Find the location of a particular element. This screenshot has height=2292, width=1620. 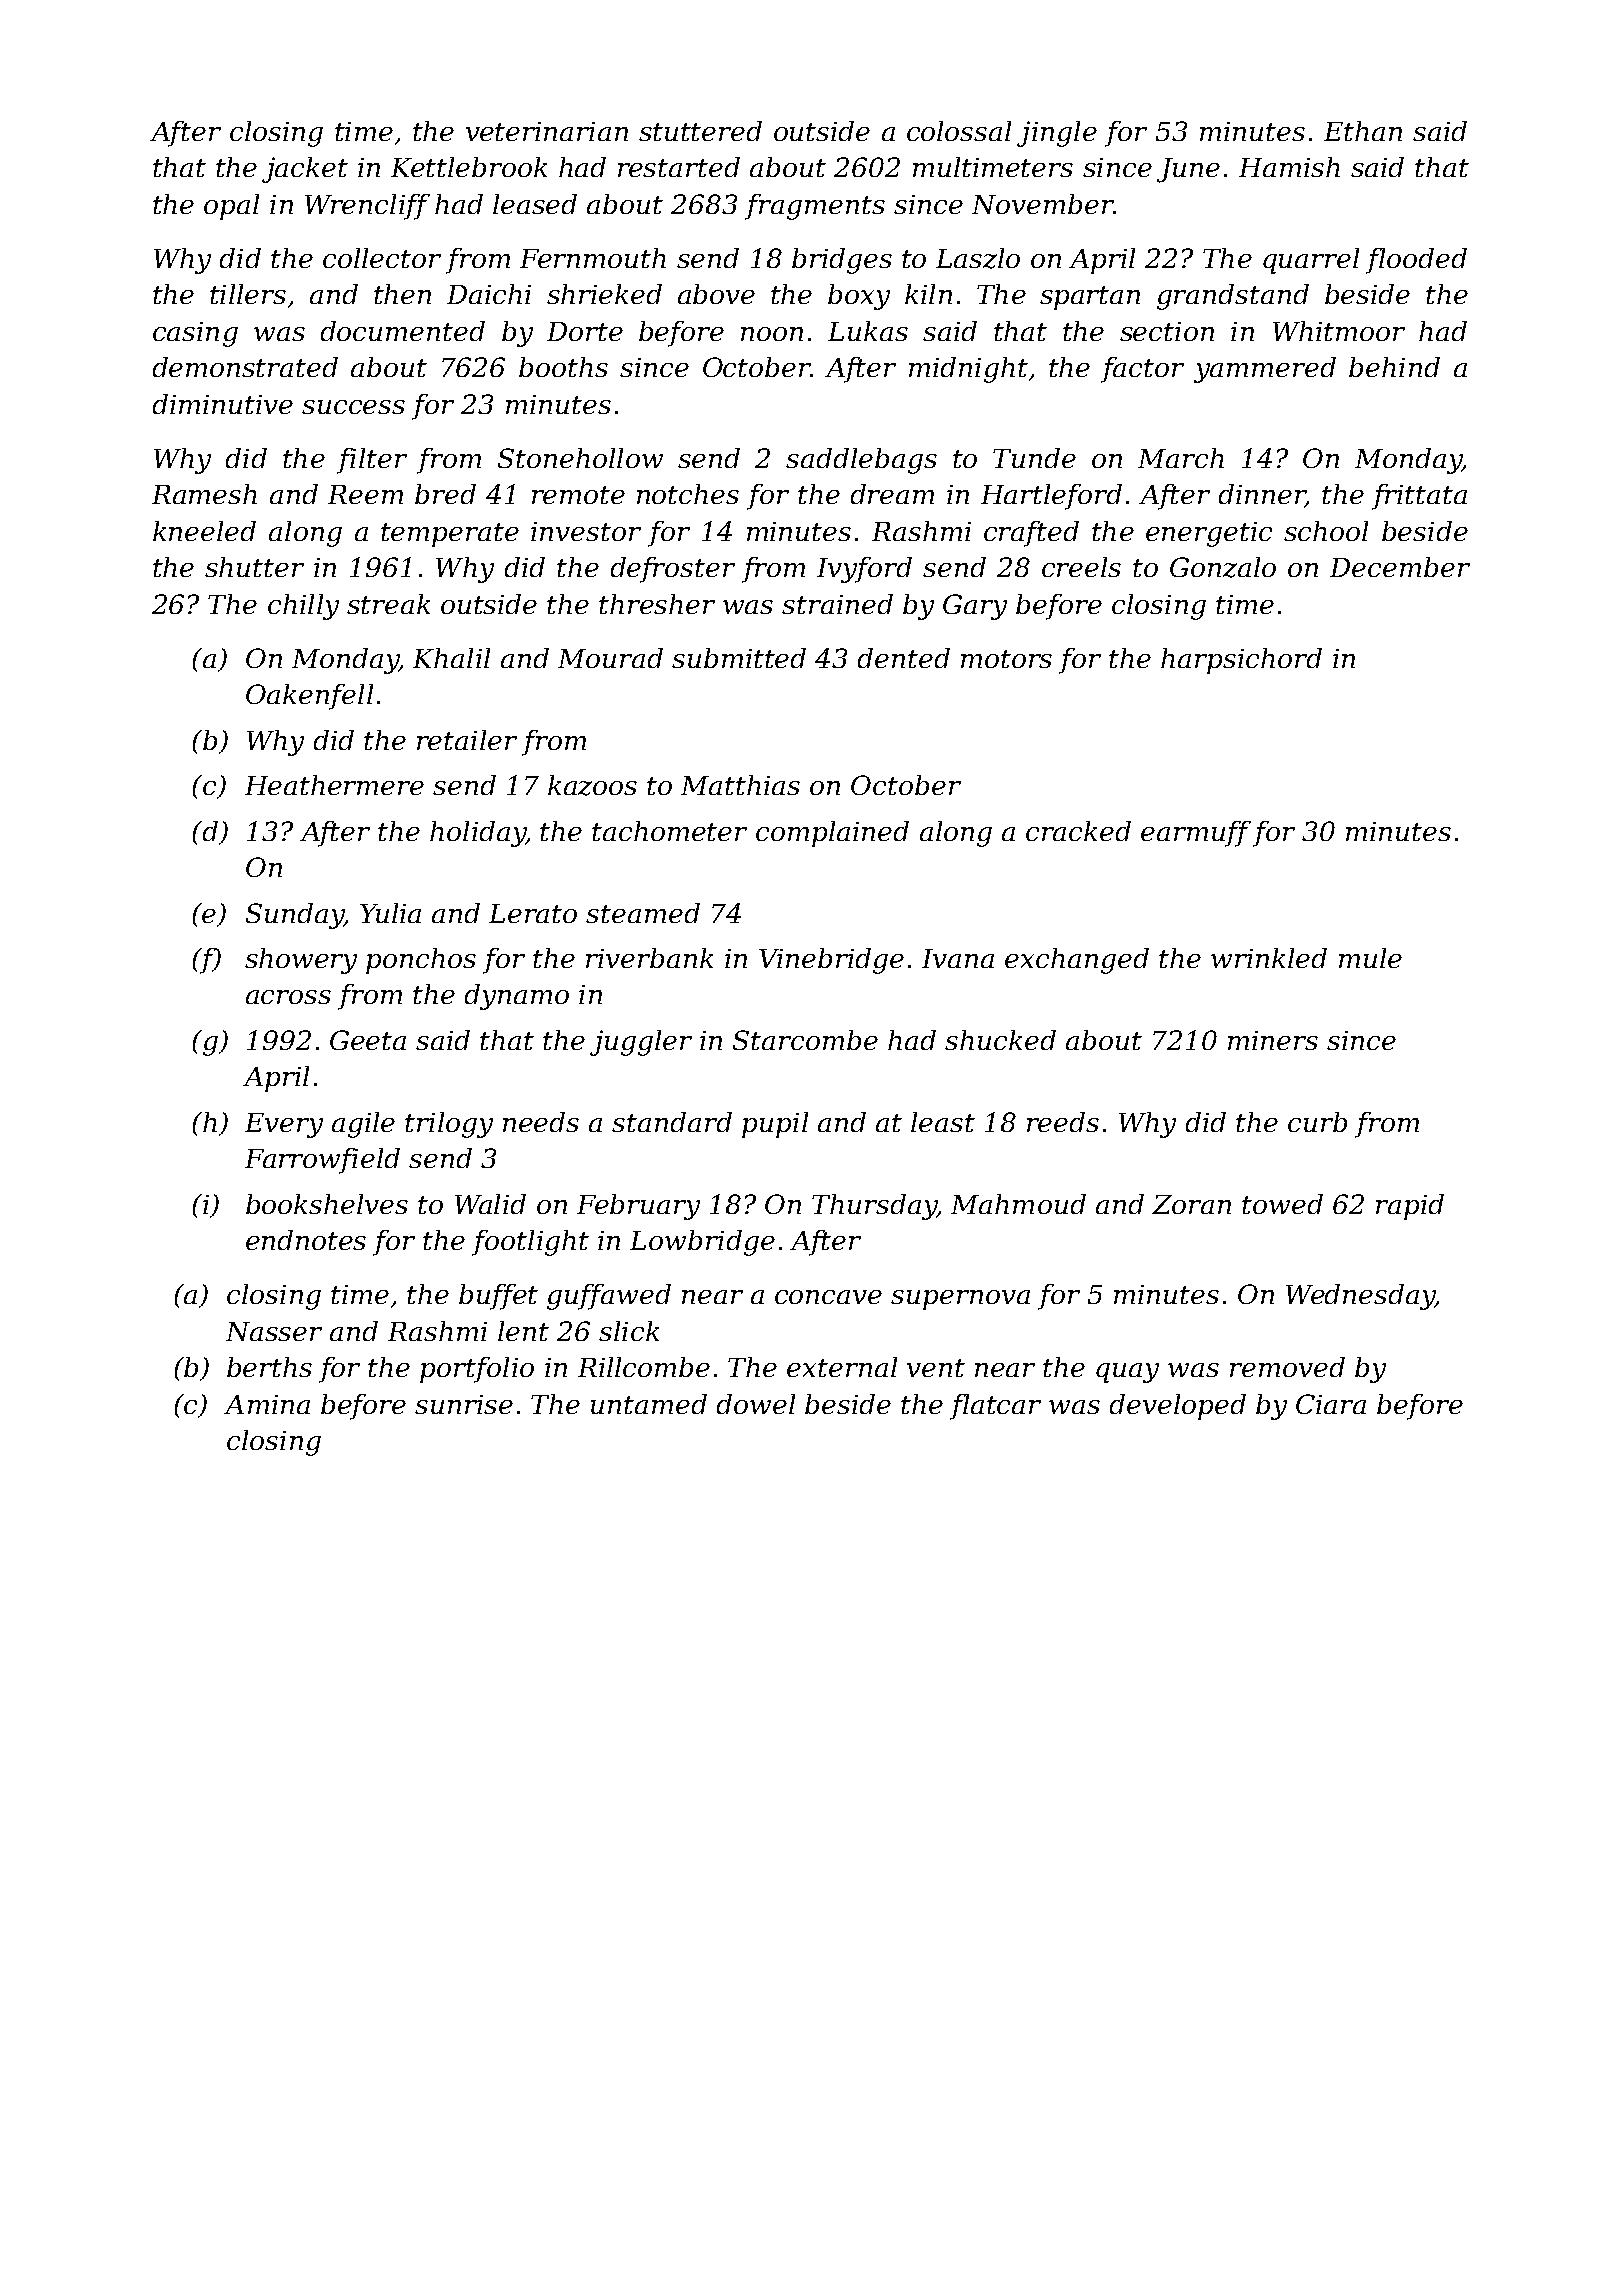

Every is located at coordinates (284, 1125).
